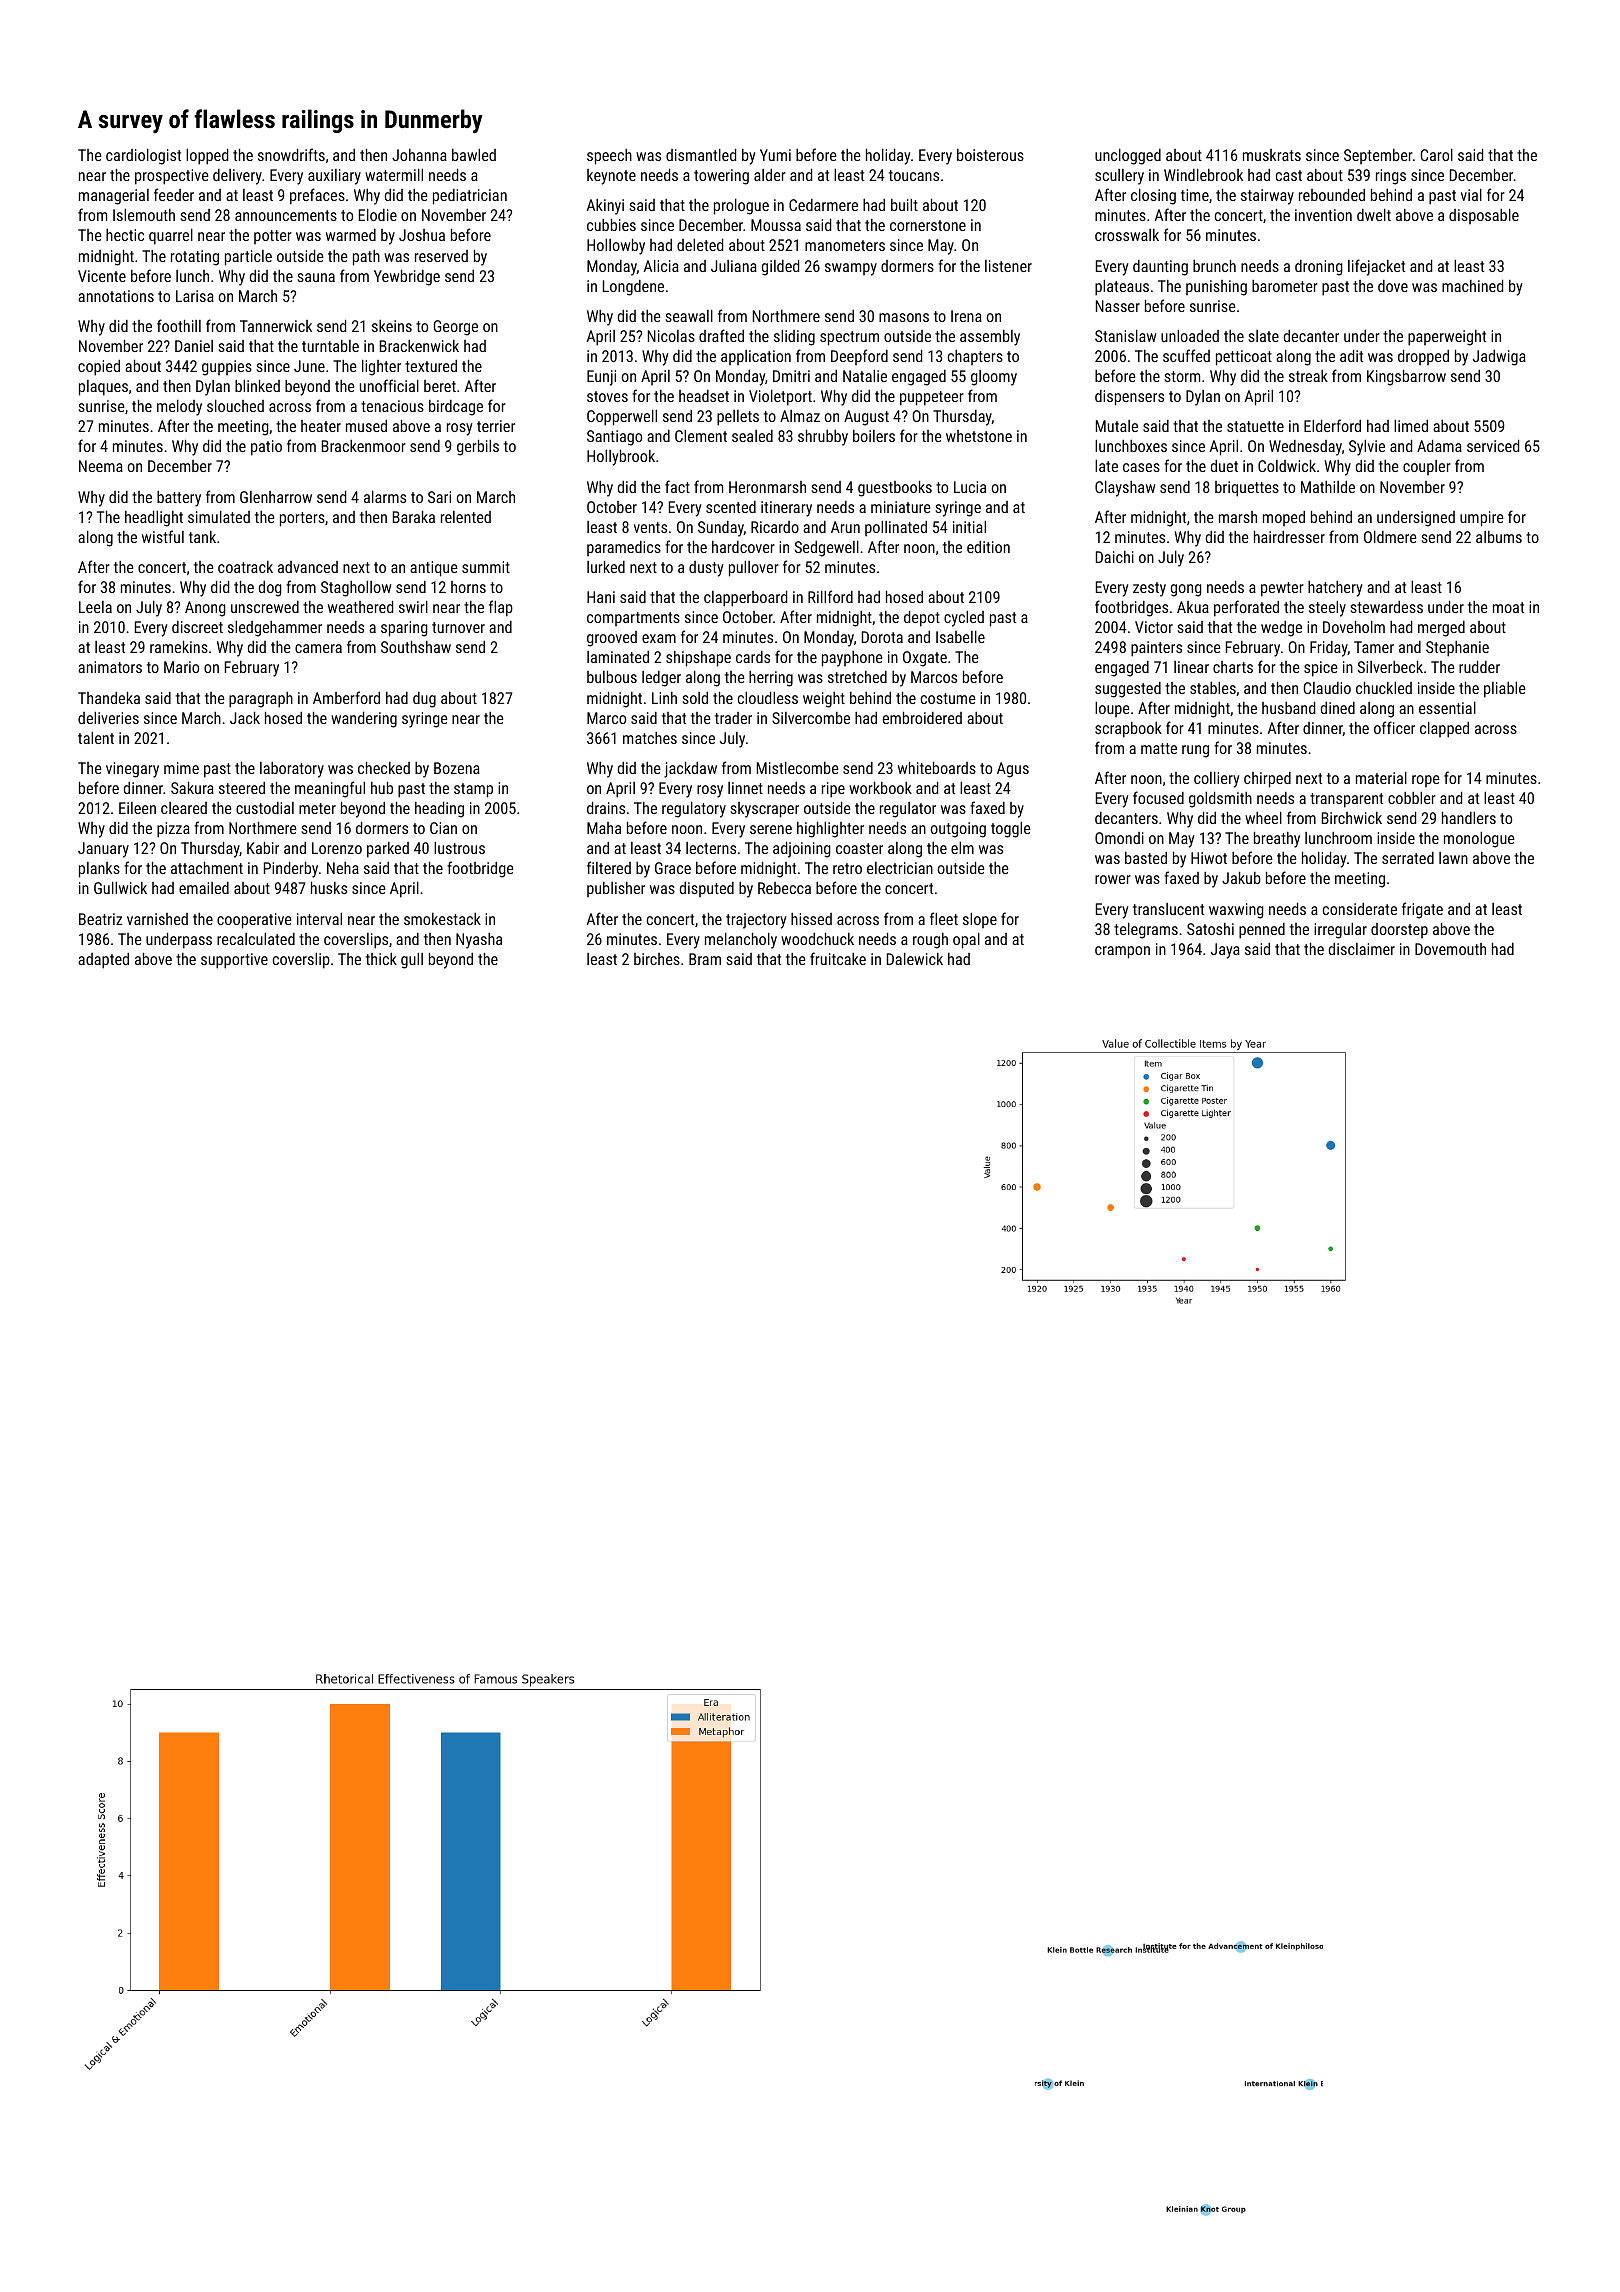 The width and height of the screenshot is (1620, 2292). I want to click on thick, so click(381, 959).
